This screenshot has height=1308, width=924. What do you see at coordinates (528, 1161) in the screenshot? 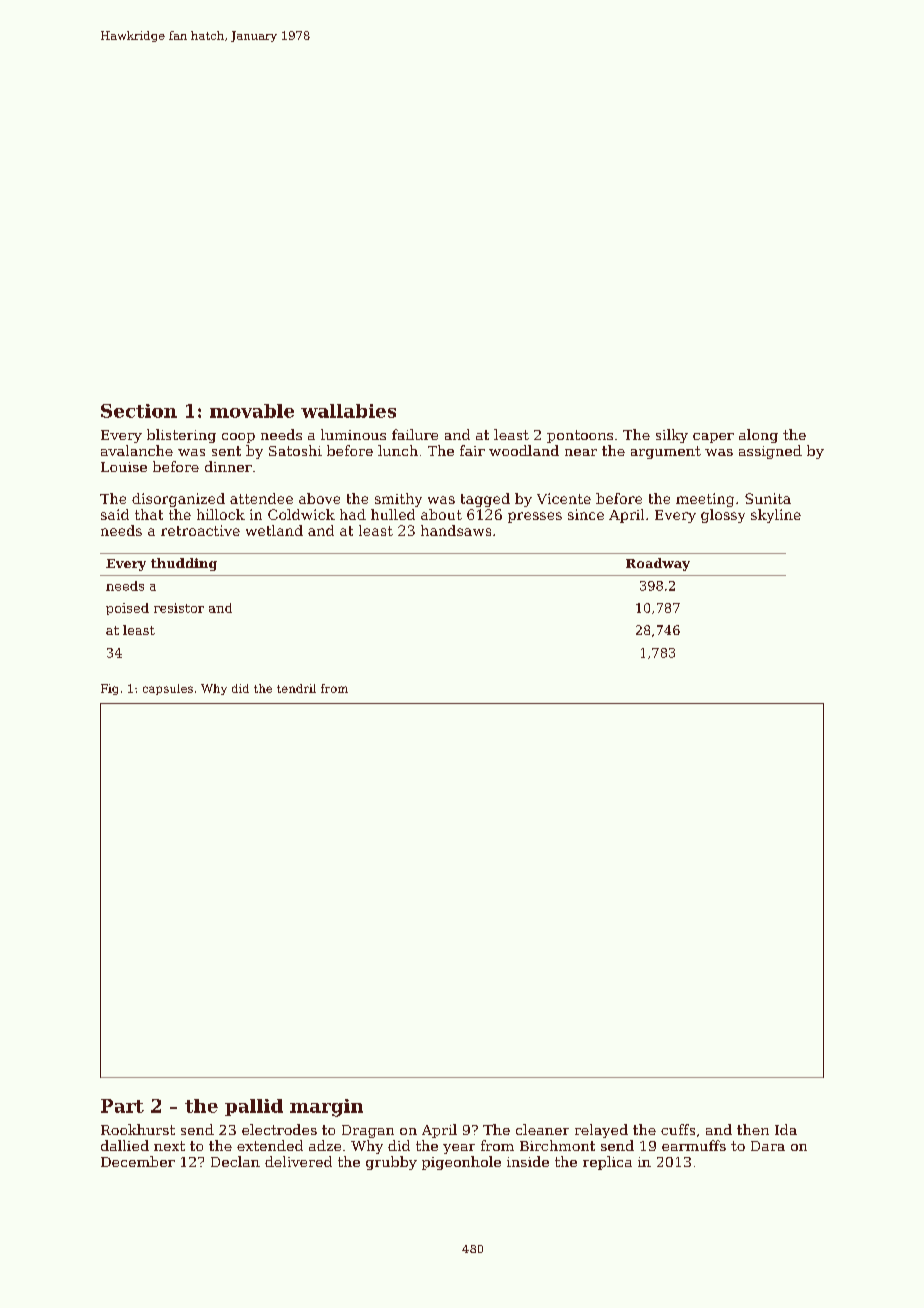
I see `inside` at bounding box center [528, 1161].
